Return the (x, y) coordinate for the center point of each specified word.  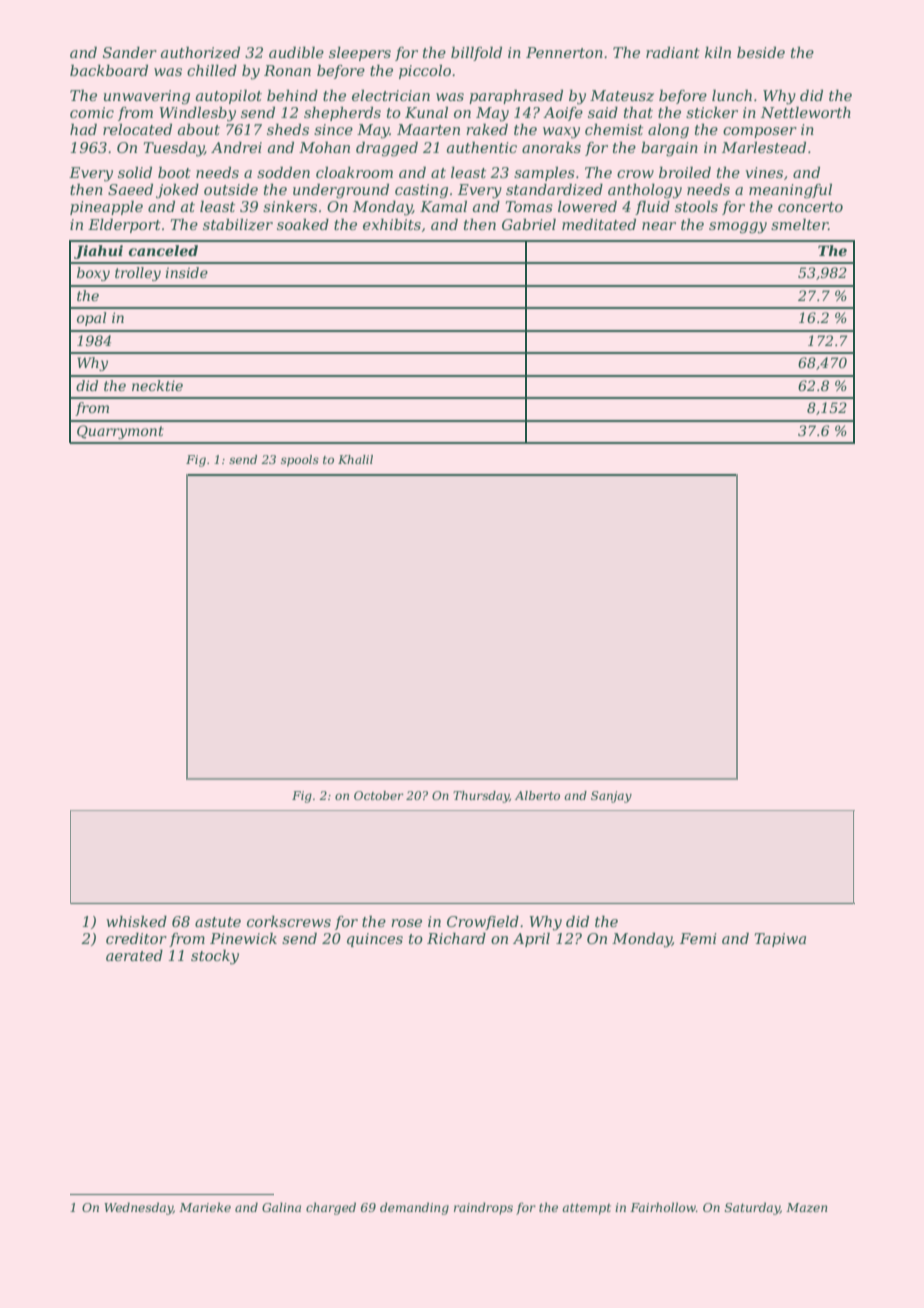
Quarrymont (120, 432)
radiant (673, 52)
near (659, 226)
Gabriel (529, 224)
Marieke (205, 1207)
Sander (130, 52)
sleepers (360, 53)
